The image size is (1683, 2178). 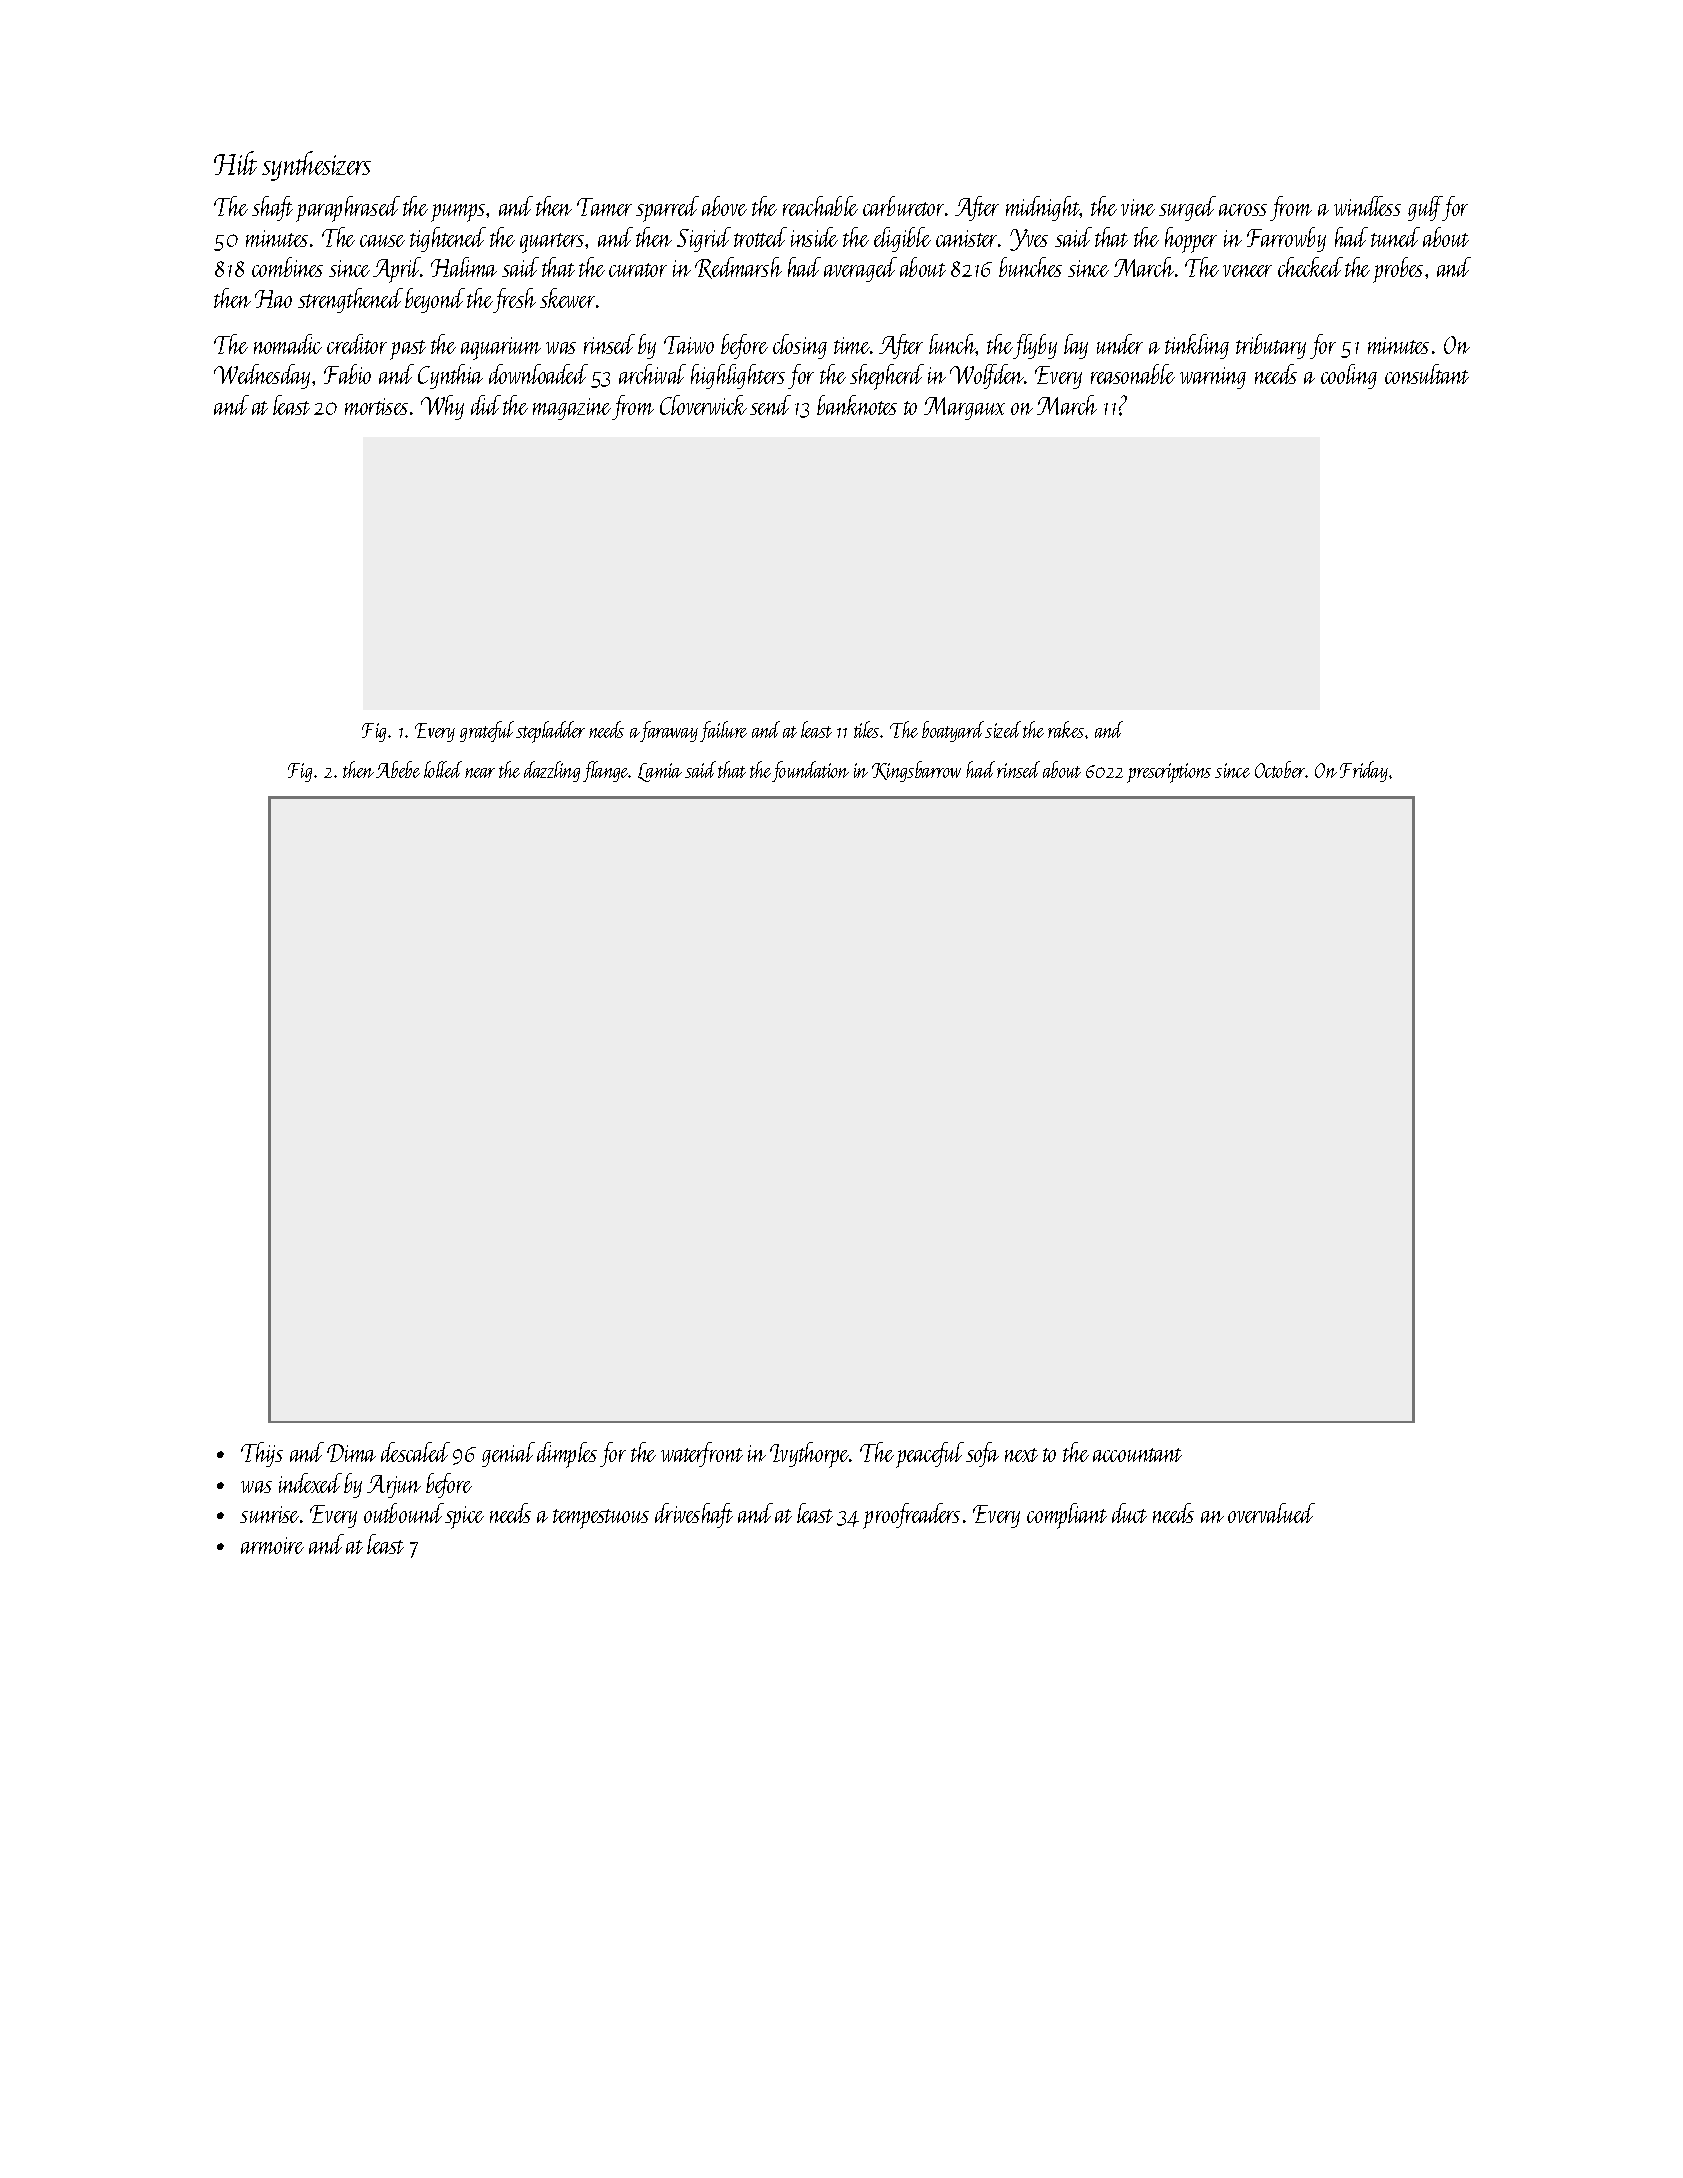 What do you see at coordinates (1138, 207) in the document?
I see `vine` at bounding box center [1138, 207].
